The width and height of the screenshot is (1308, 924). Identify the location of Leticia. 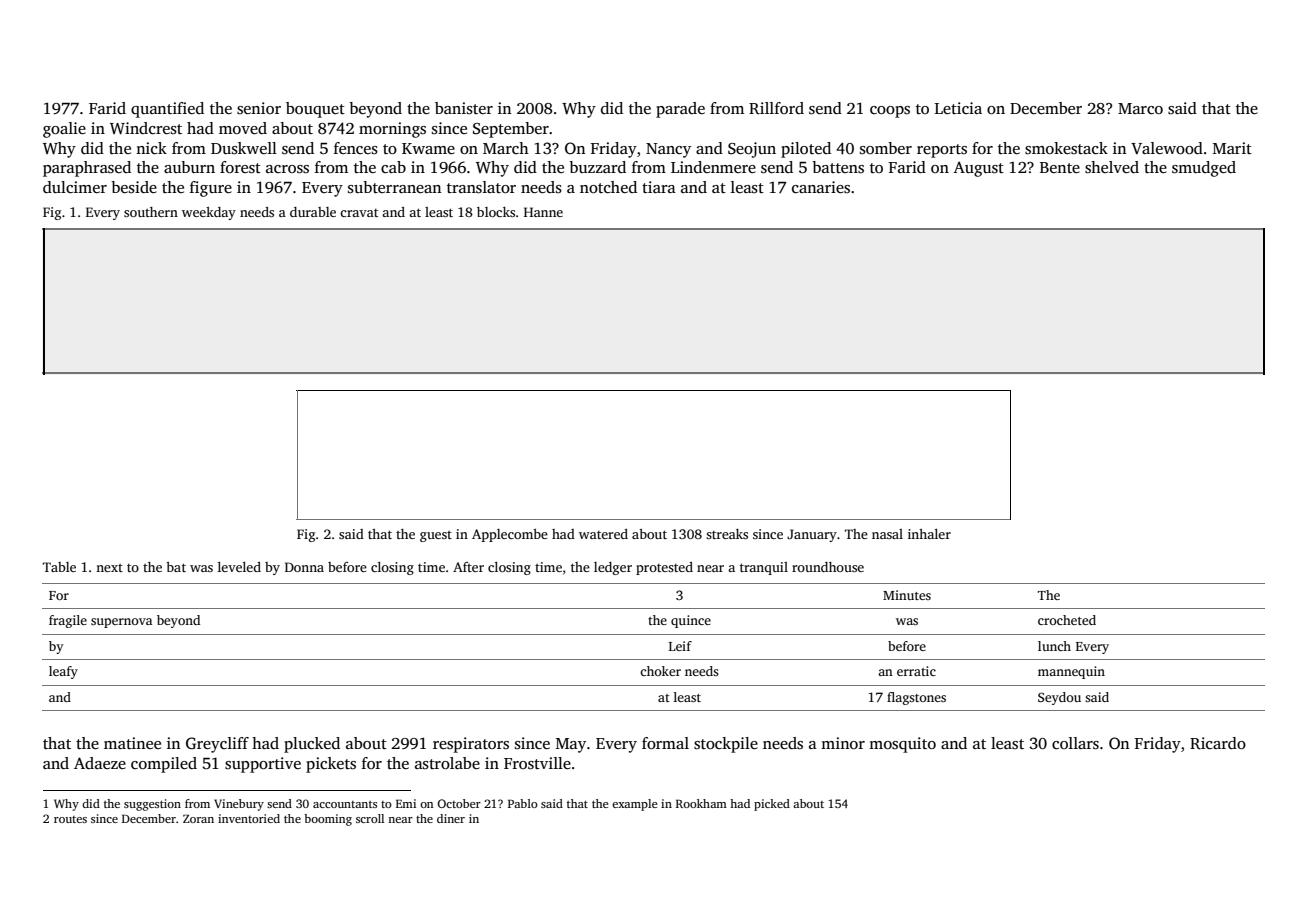
(958, 108).
